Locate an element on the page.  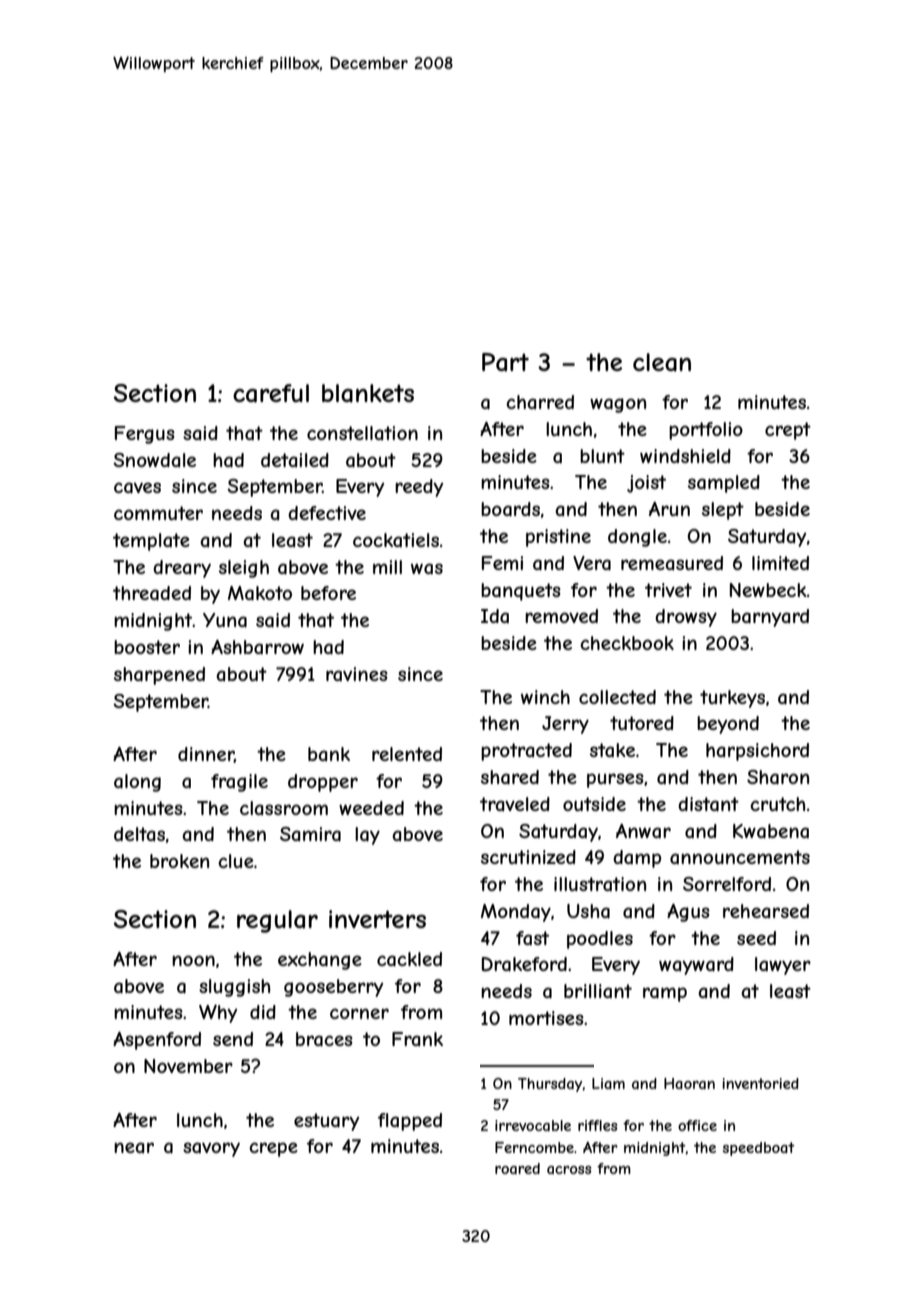
turkeys is located at coordinates (732, 699).
